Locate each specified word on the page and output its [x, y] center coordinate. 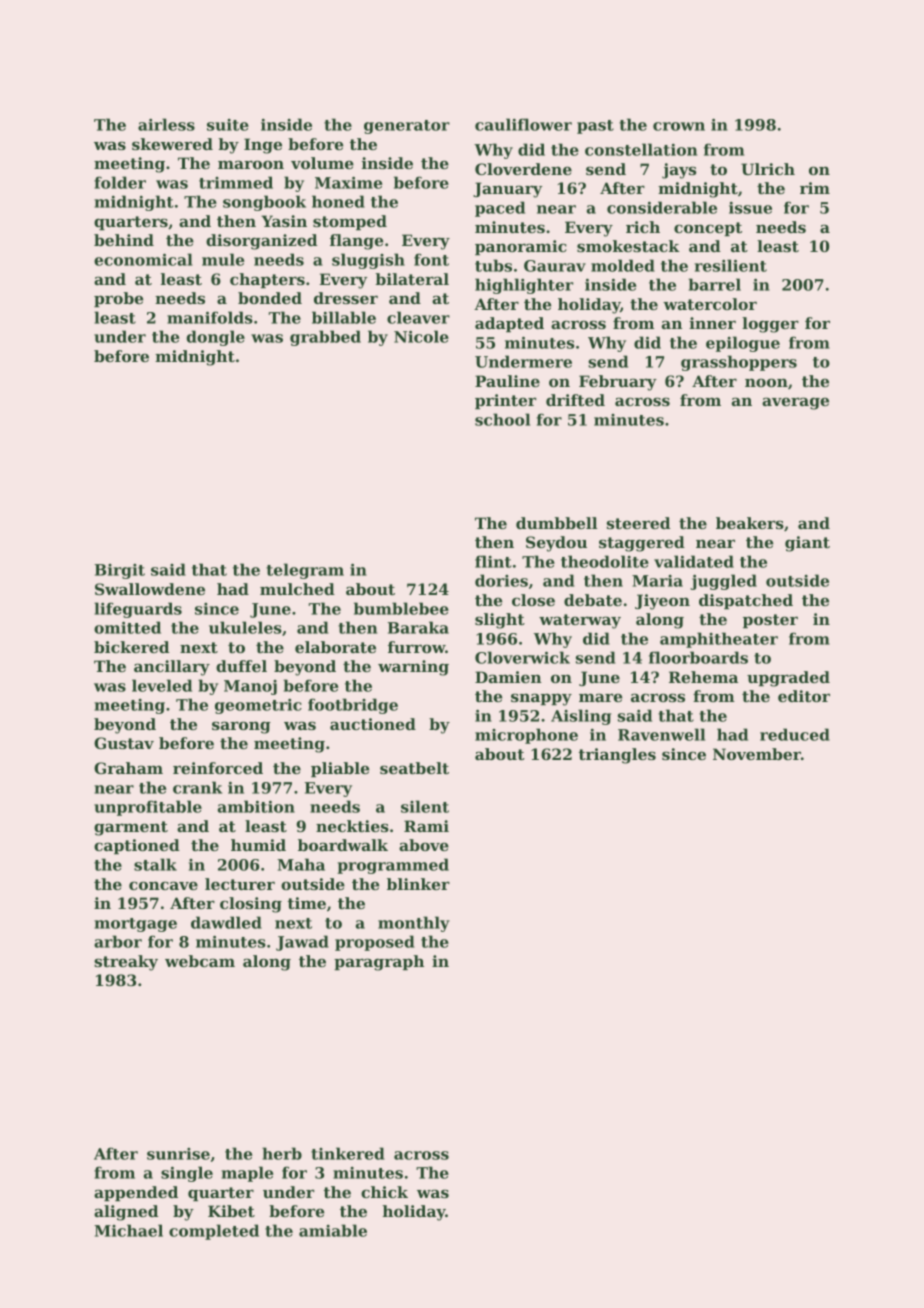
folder [120, 182]
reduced [795, 734]
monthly [414, 924]
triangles [617, 756]
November [757, 754]
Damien [508, 677]
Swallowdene [150, 589]
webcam [200, 961]
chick [384, 1192]
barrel [715, 284]
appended [136, 1193]
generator [407, 127]
